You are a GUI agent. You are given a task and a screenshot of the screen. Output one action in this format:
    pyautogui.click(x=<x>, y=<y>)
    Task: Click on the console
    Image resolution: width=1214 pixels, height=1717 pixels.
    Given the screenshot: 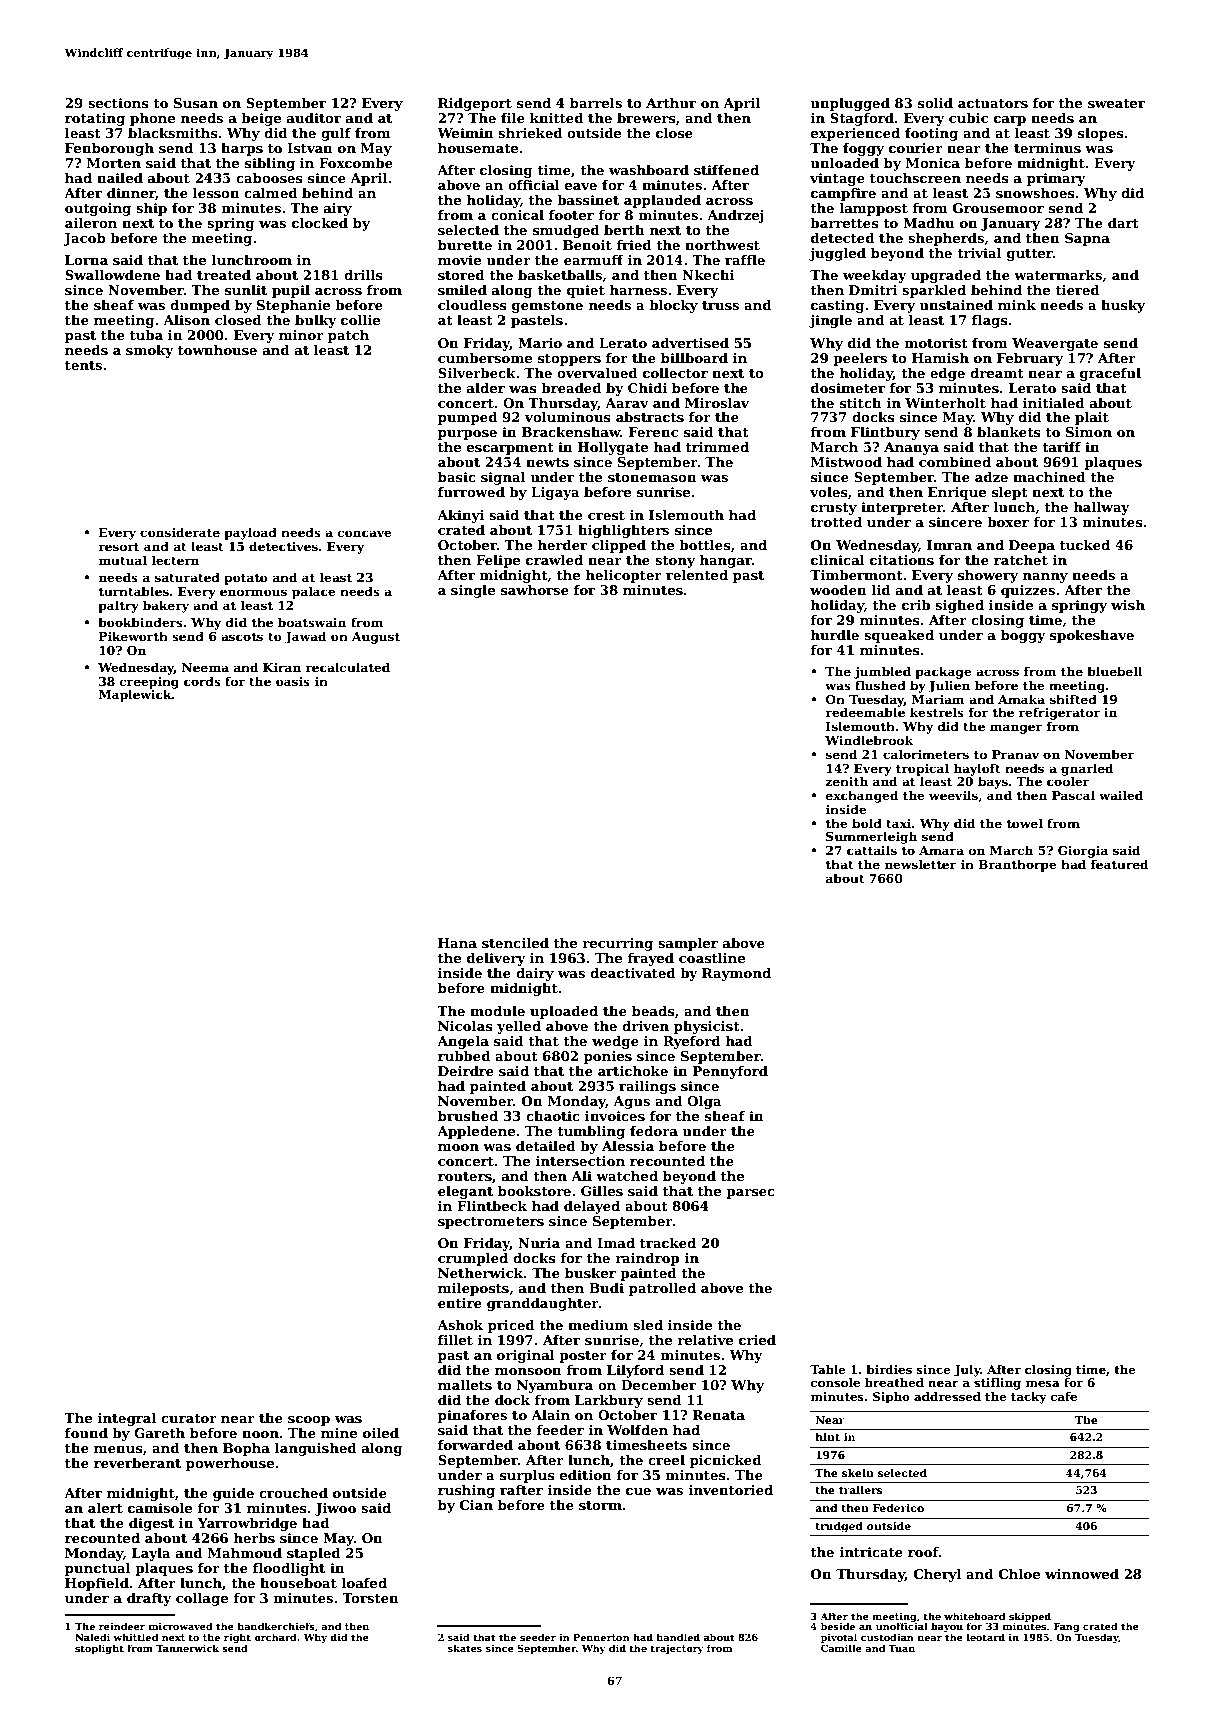 What is the action you would take?
    pyautogui.click(x=835, y=1382)
